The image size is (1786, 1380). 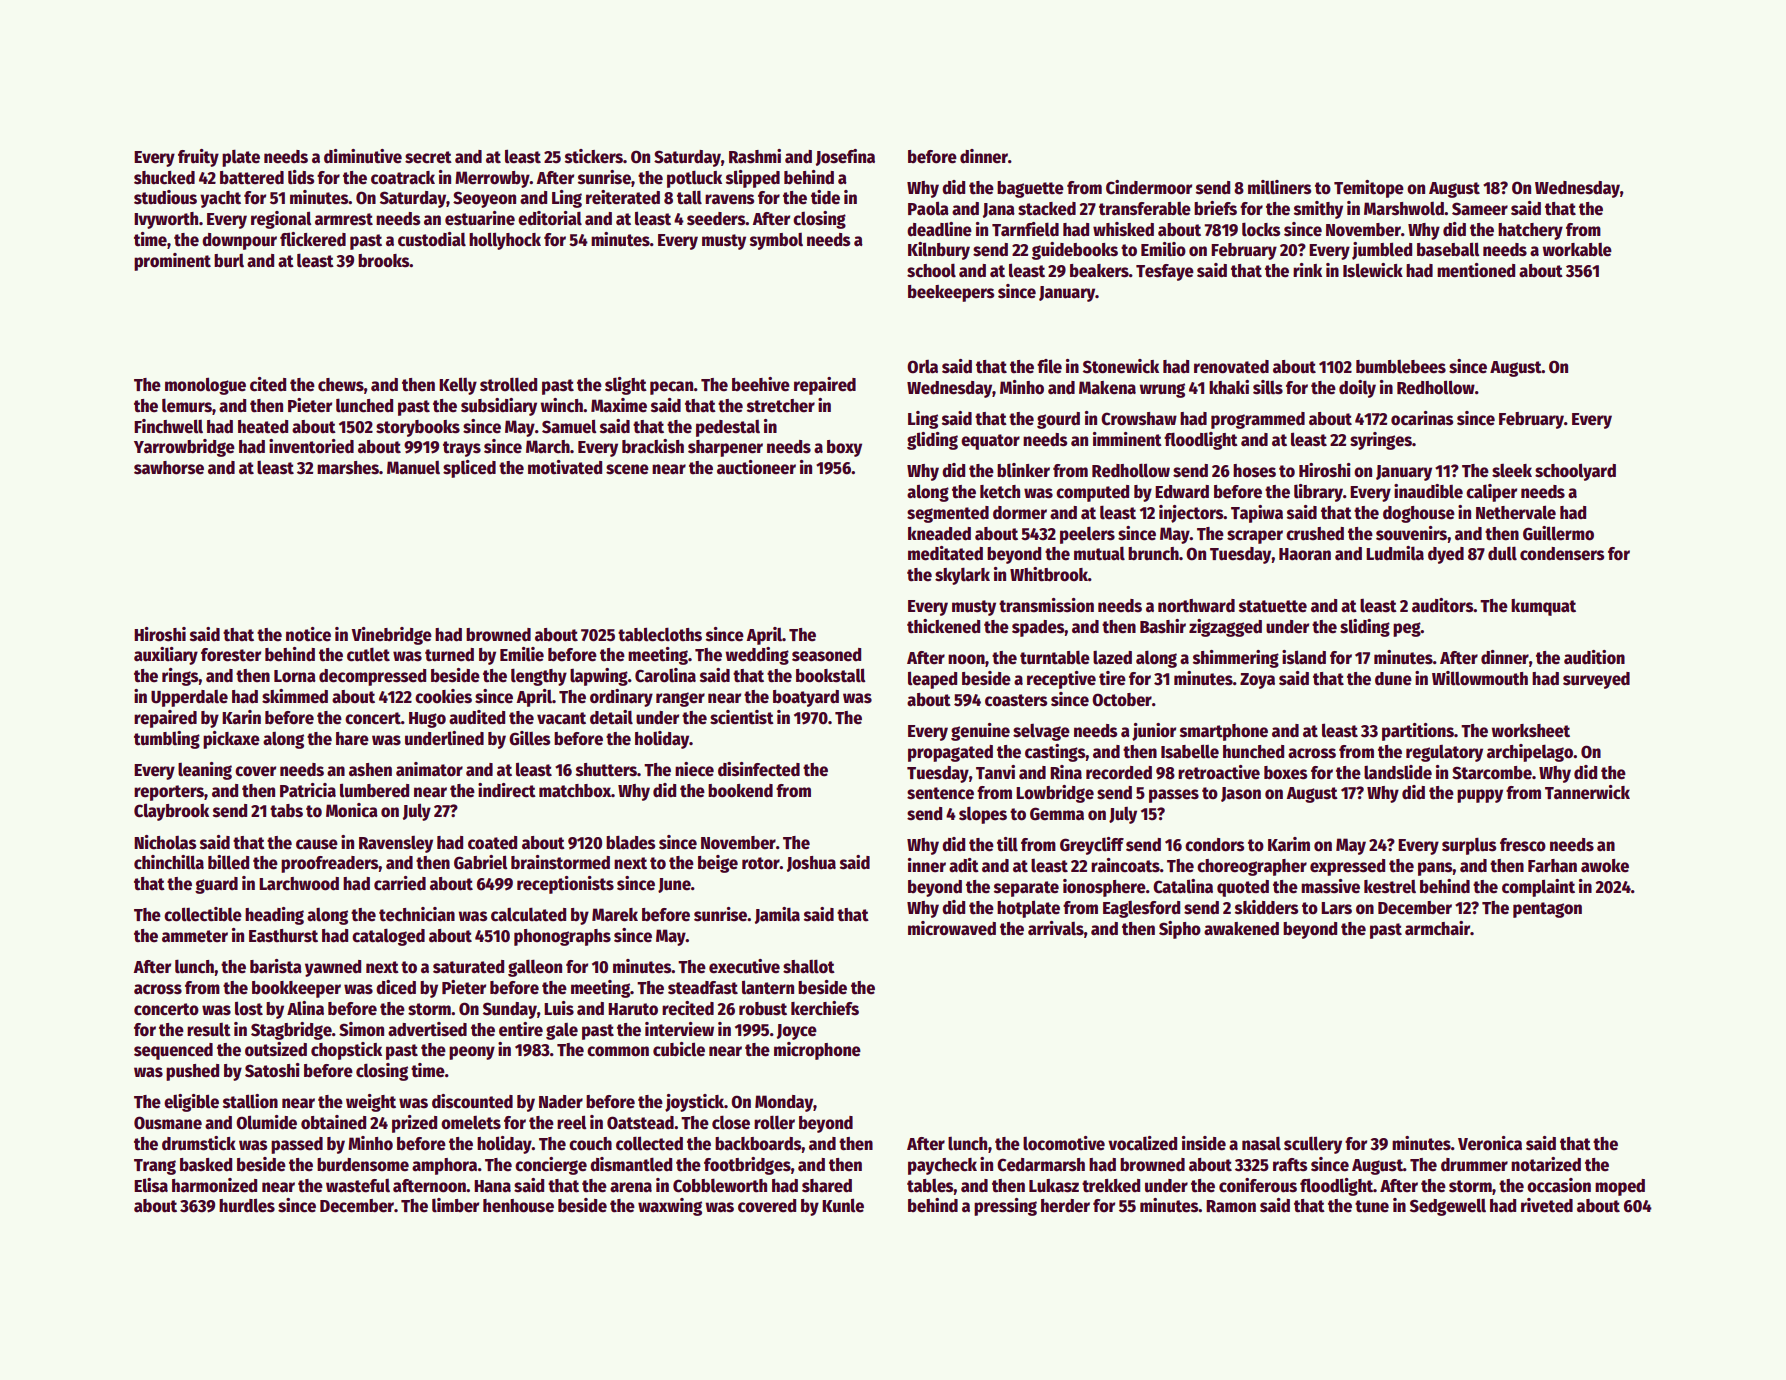 I want to click on Rashmi, so click(x=755, y=156).
